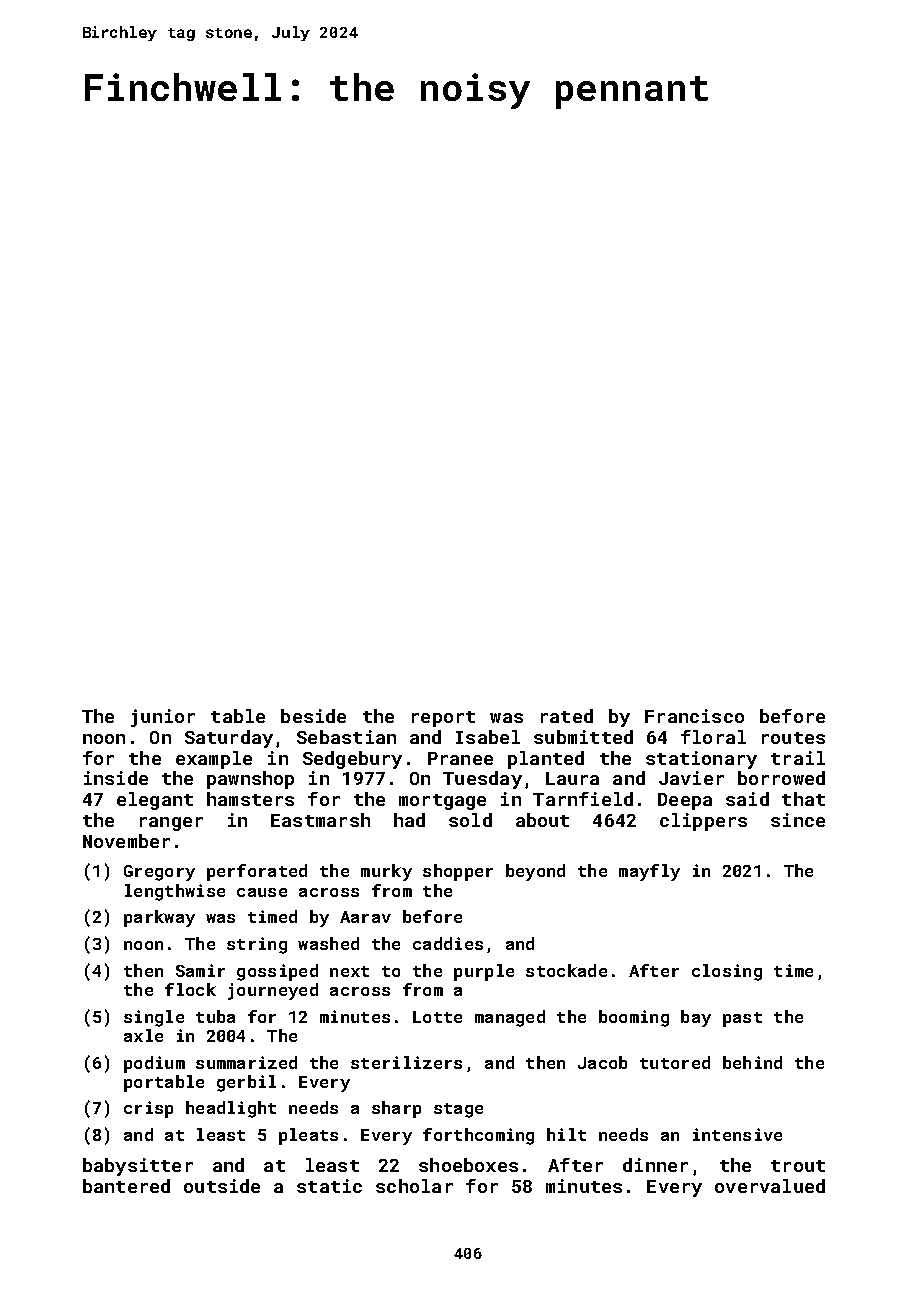 The image size is (908, 1316). I want to click on Pranee, so click(460, 758).
